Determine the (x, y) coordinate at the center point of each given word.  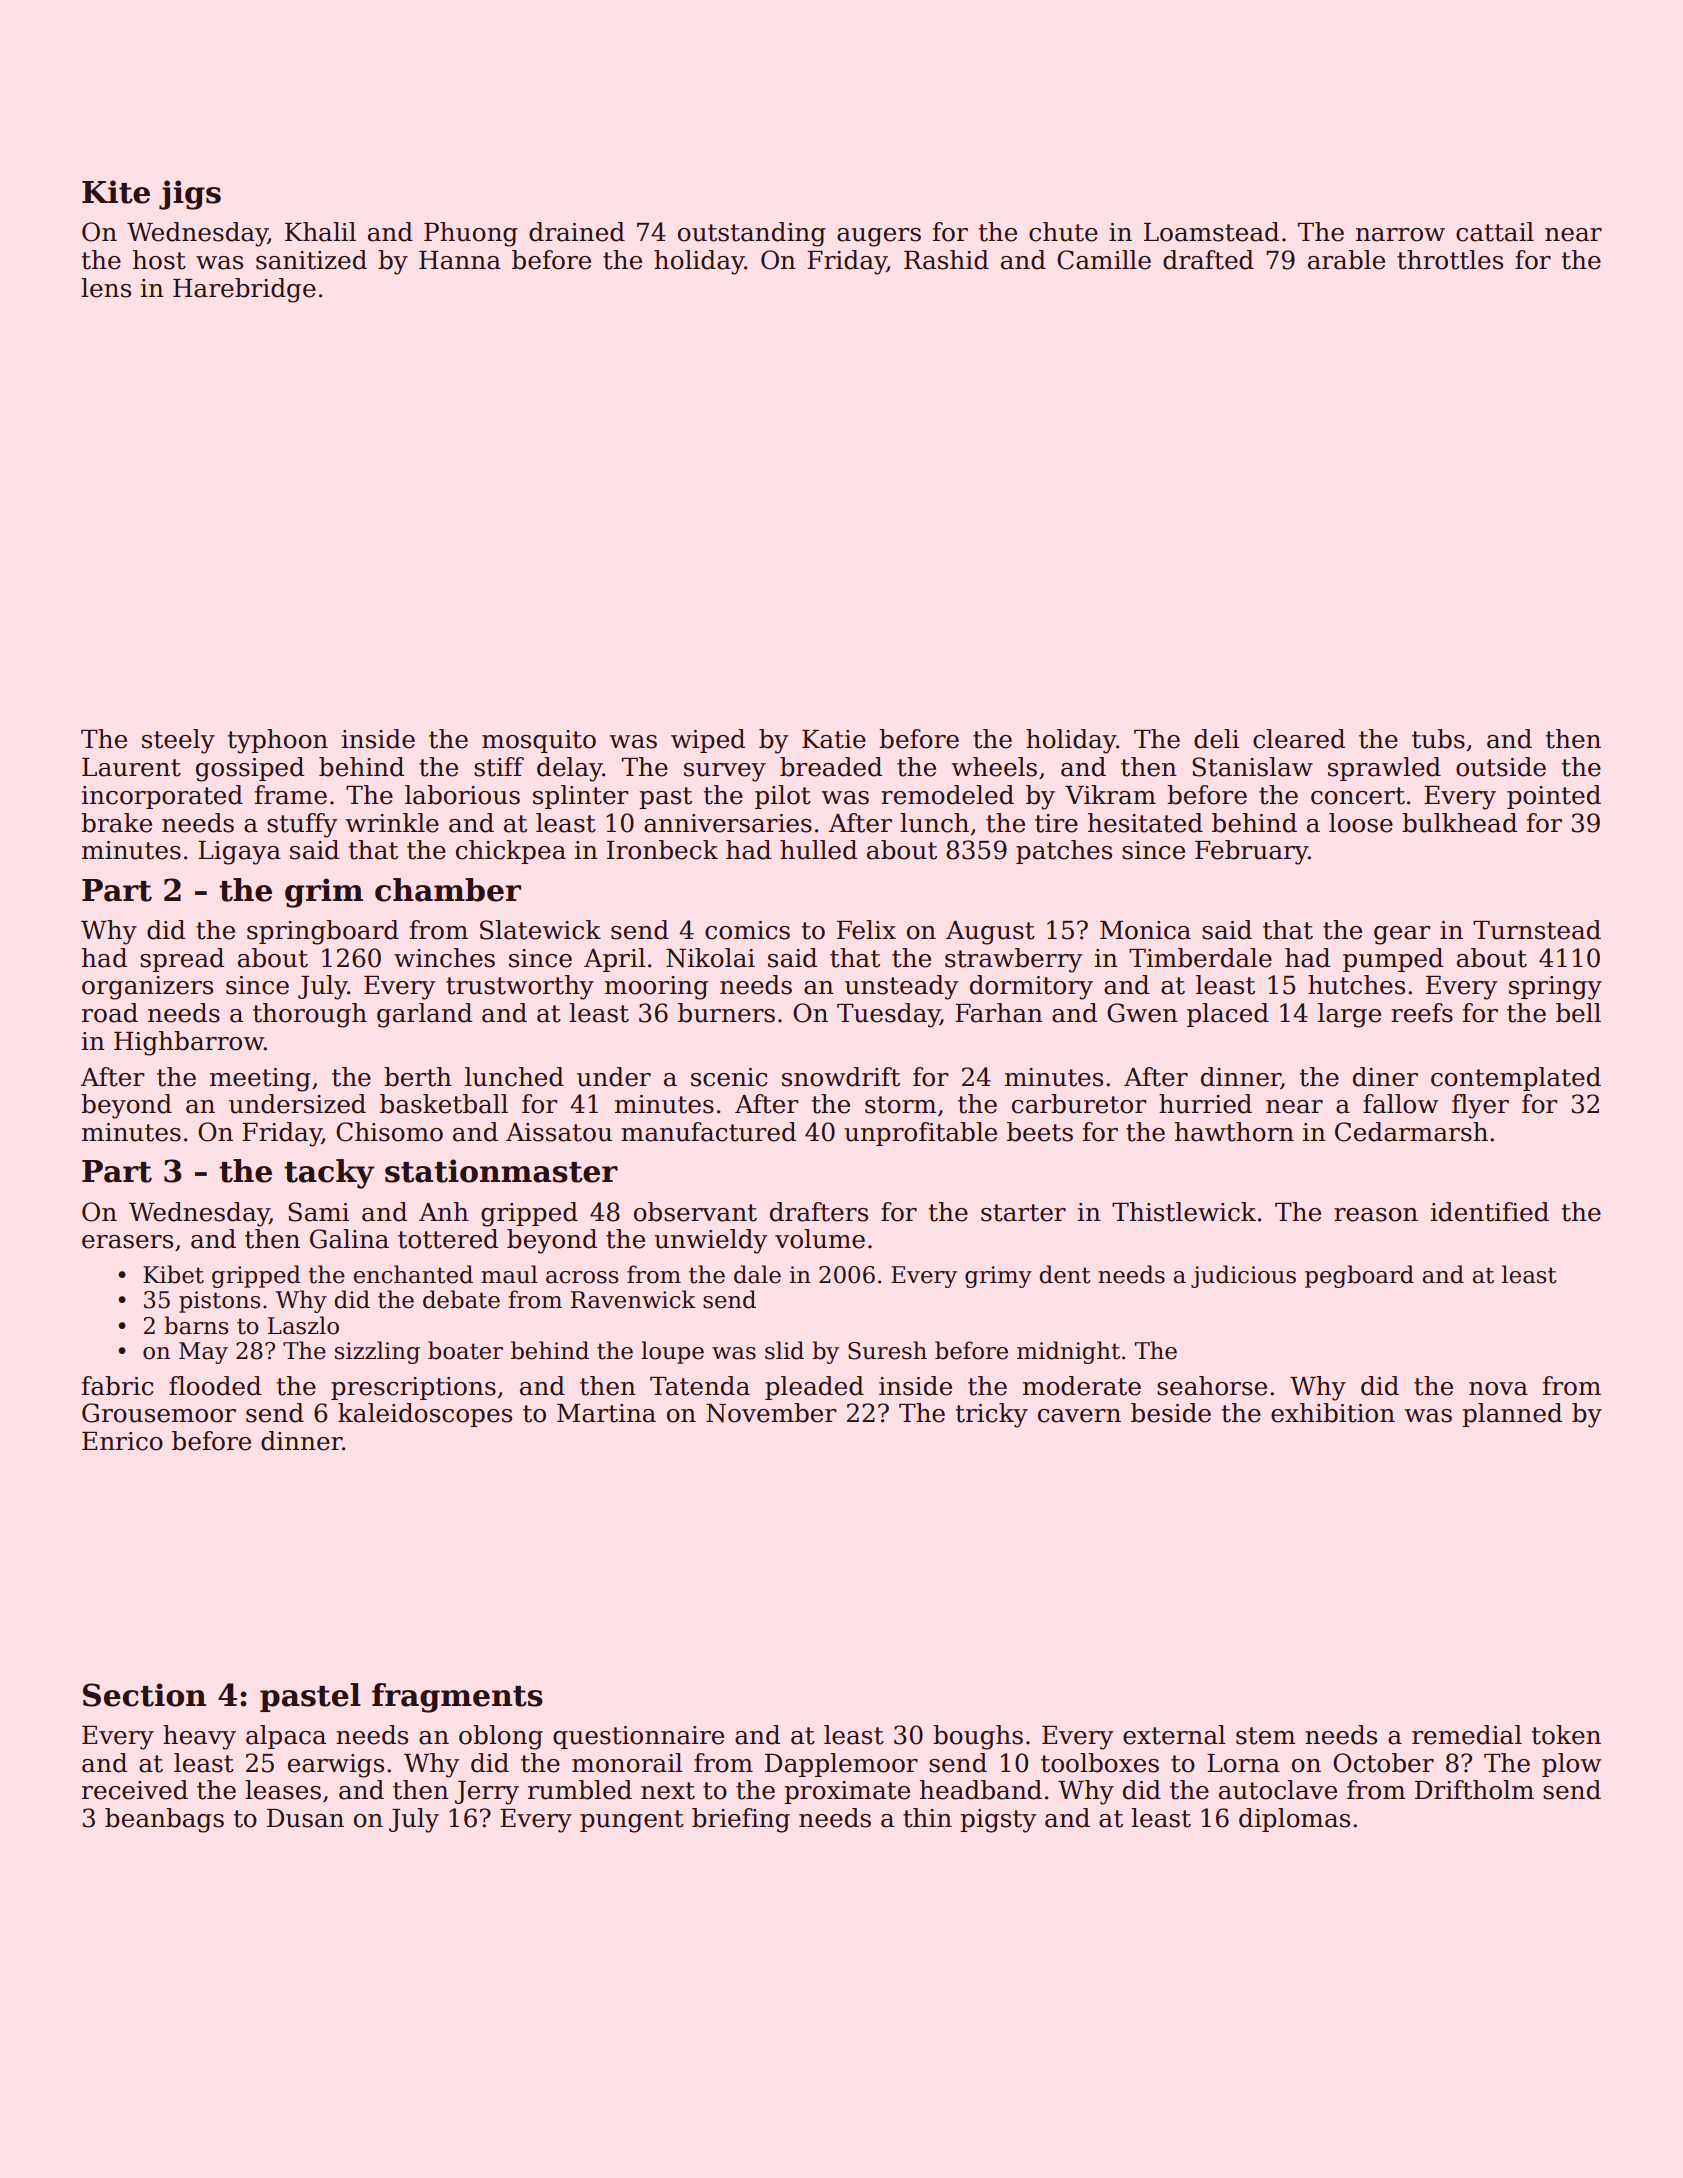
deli (1216, 739)
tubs (1438, 739)
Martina (606, 1413)
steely (178, 741)
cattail (1495, 232)
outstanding (752, 234)
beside (1171, 1413)
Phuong (471, 234)
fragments (457, 1698)
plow (1571, 1765)
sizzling (377, 1352)
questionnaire (638, 1737)
